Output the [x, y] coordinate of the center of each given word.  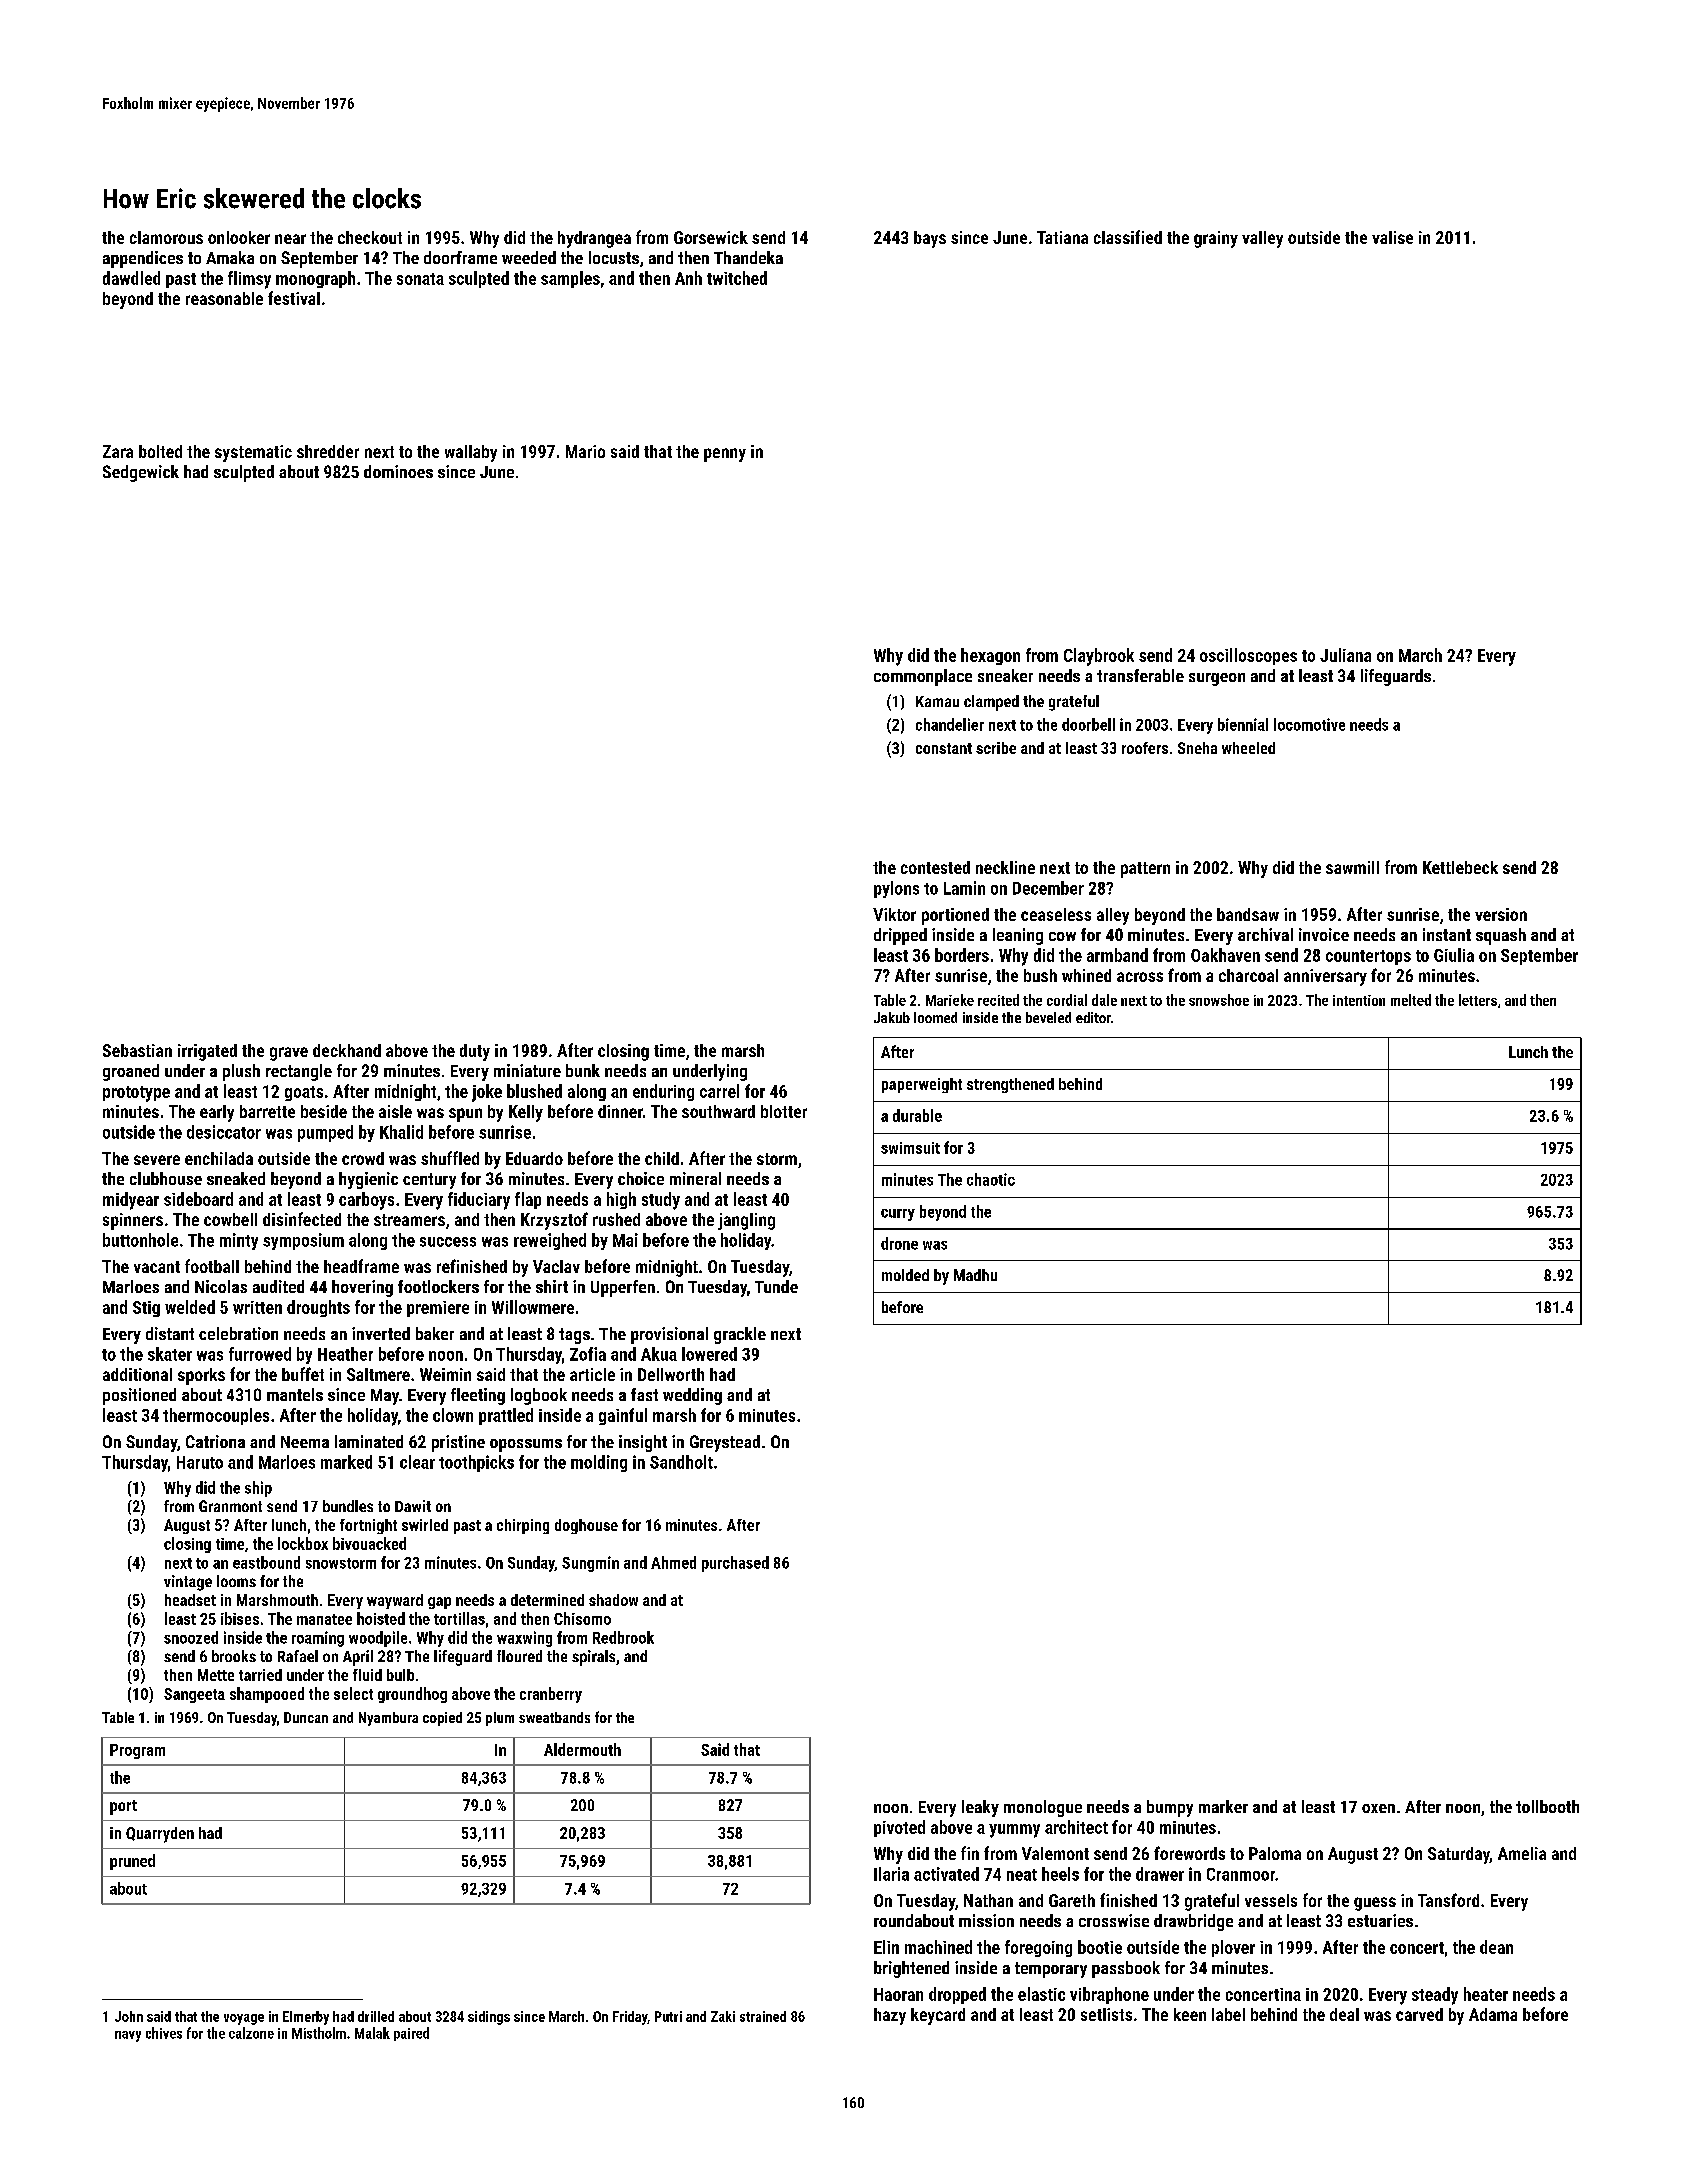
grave [289, 1054]
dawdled [131, 278]
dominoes [398, 471]
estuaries [1380, 1920]
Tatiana [1062, 237]
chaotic [991, 1179]
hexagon [990, 656]
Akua [659, 1354]
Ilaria [891, 1874]
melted [1411, 1000]
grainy [1216, 239]
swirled [425, 1525]
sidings [489, 2018]
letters [1478, 1000]
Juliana [1345, 655]
